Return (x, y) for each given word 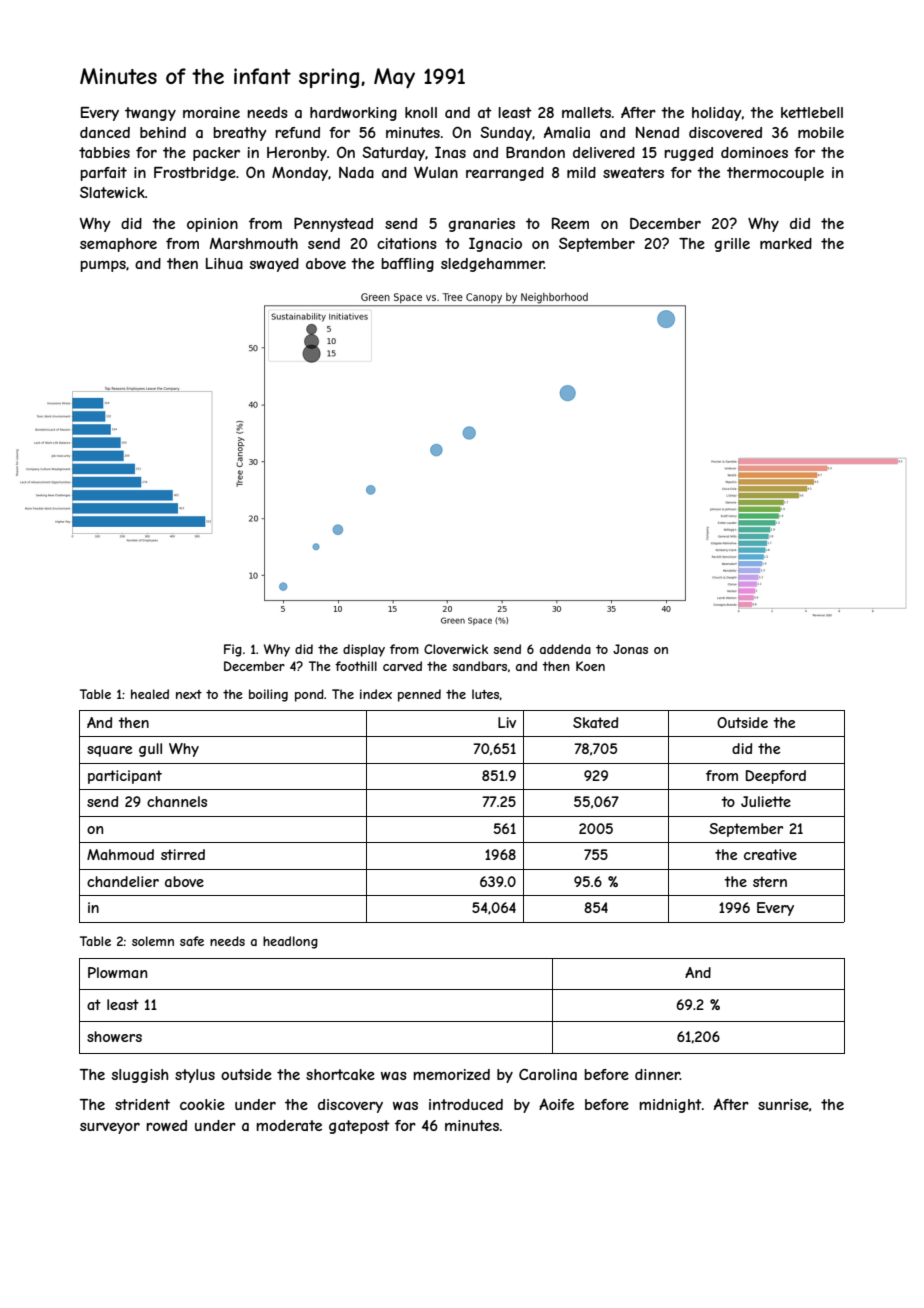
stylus (195, 1076)
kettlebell (812, 112)
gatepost (359, 1127)
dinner (657, 1074)
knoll (421, 112)
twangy (150, 114)
